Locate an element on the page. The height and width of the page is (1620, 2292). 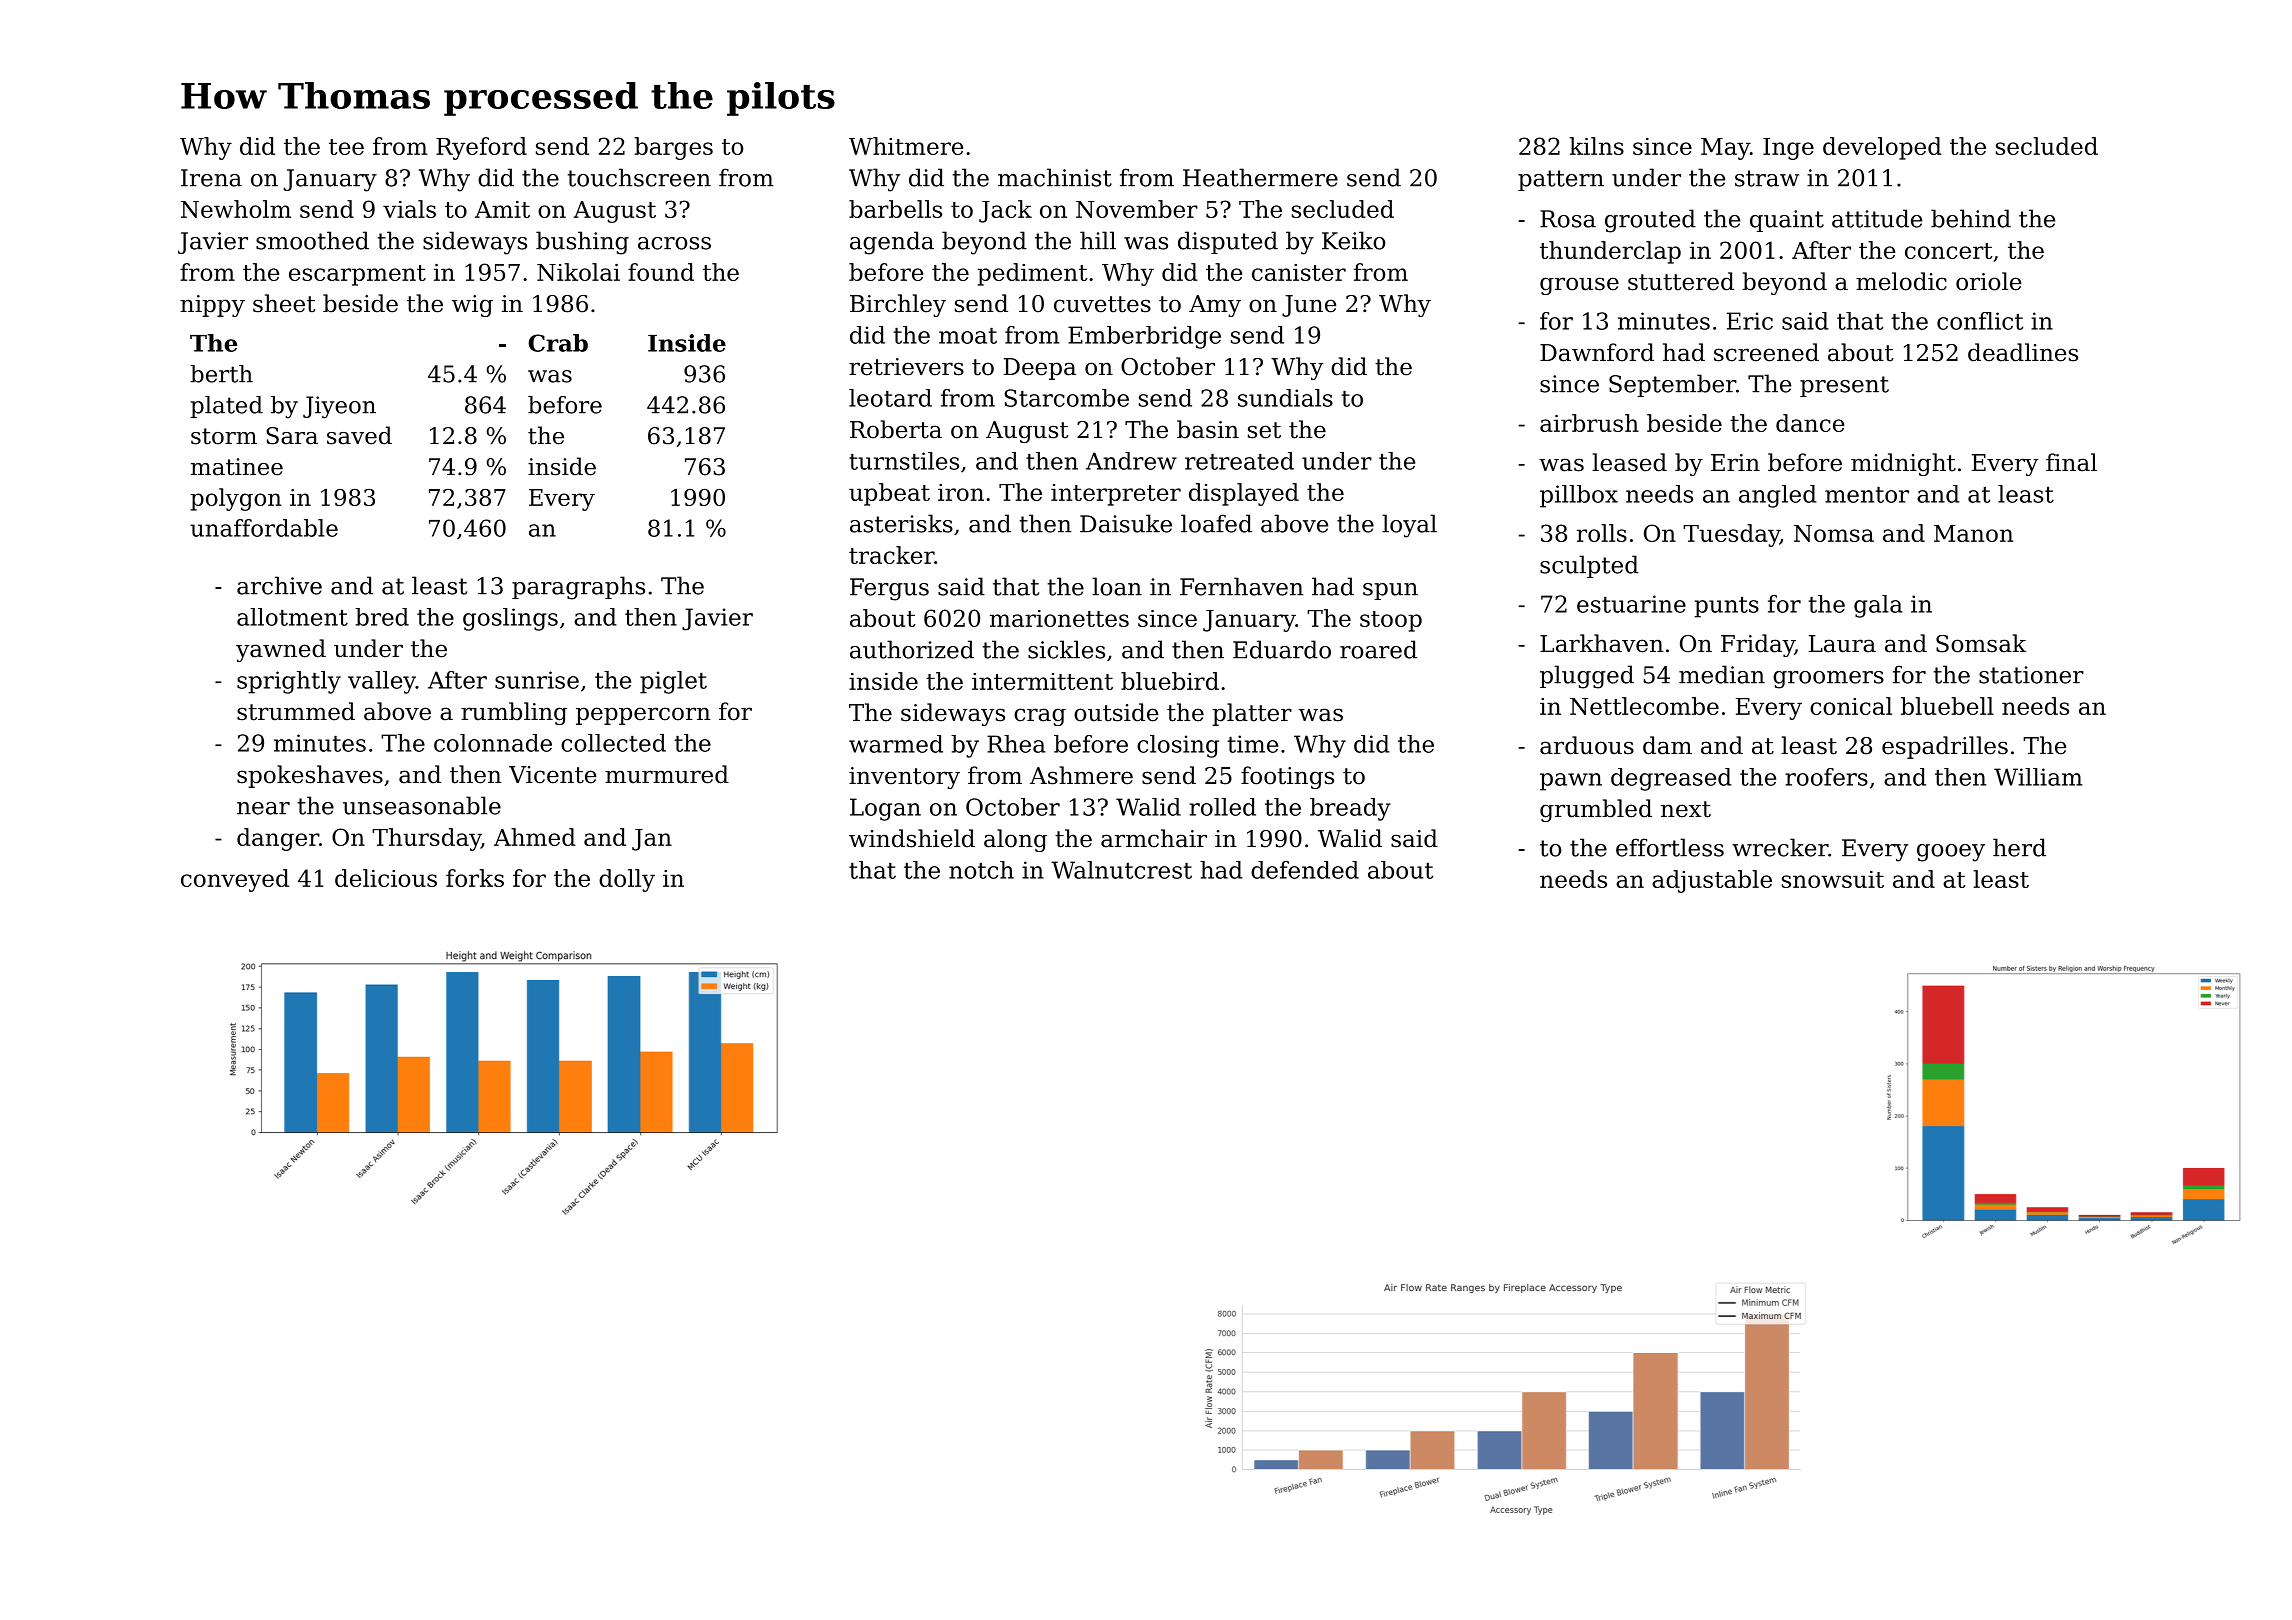
Whitmere is located at coordinates (906, 146).
